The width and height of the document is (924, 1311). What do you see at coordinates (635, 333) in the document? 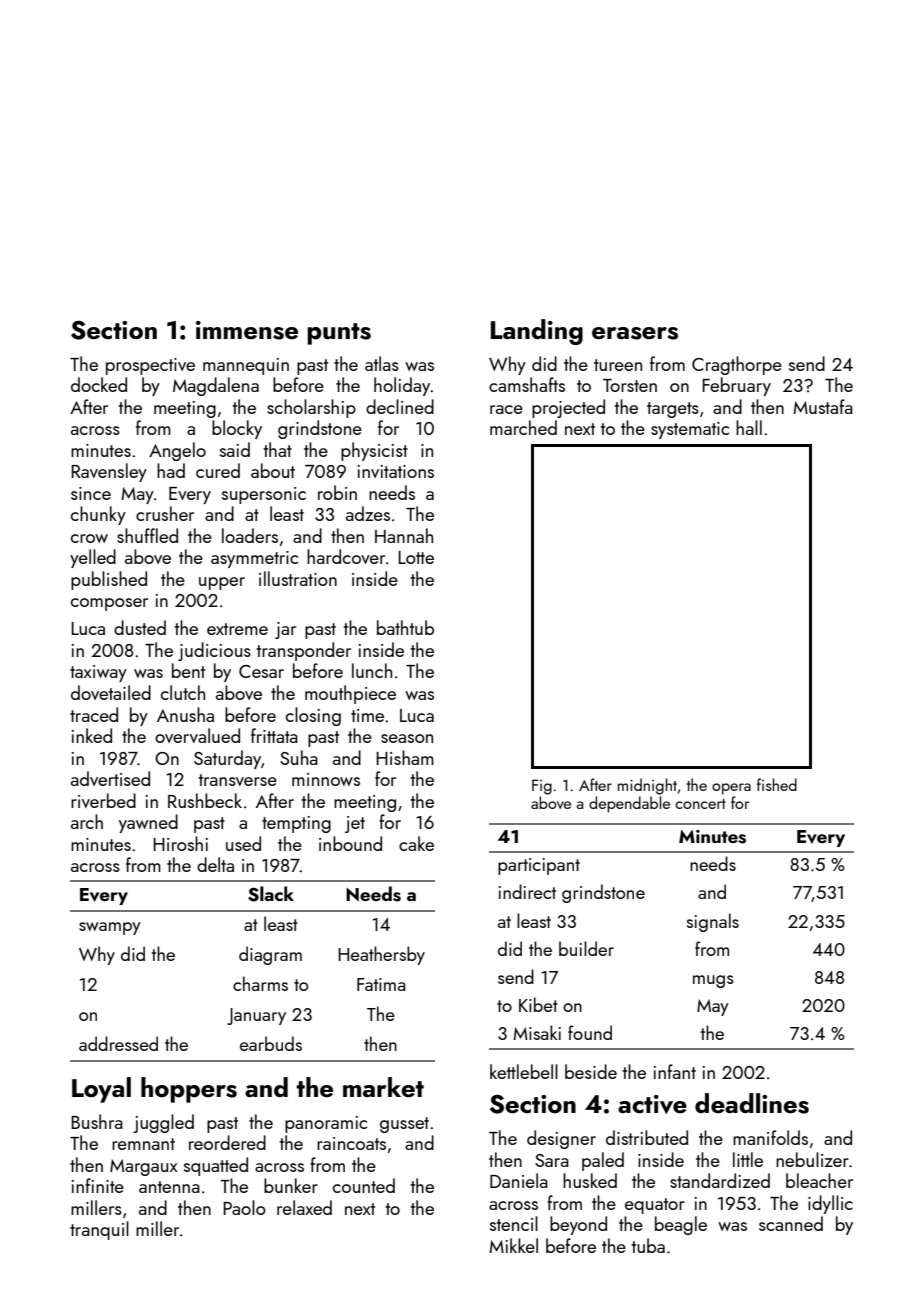
I see `erasers` at bounding box center [635, 333].
